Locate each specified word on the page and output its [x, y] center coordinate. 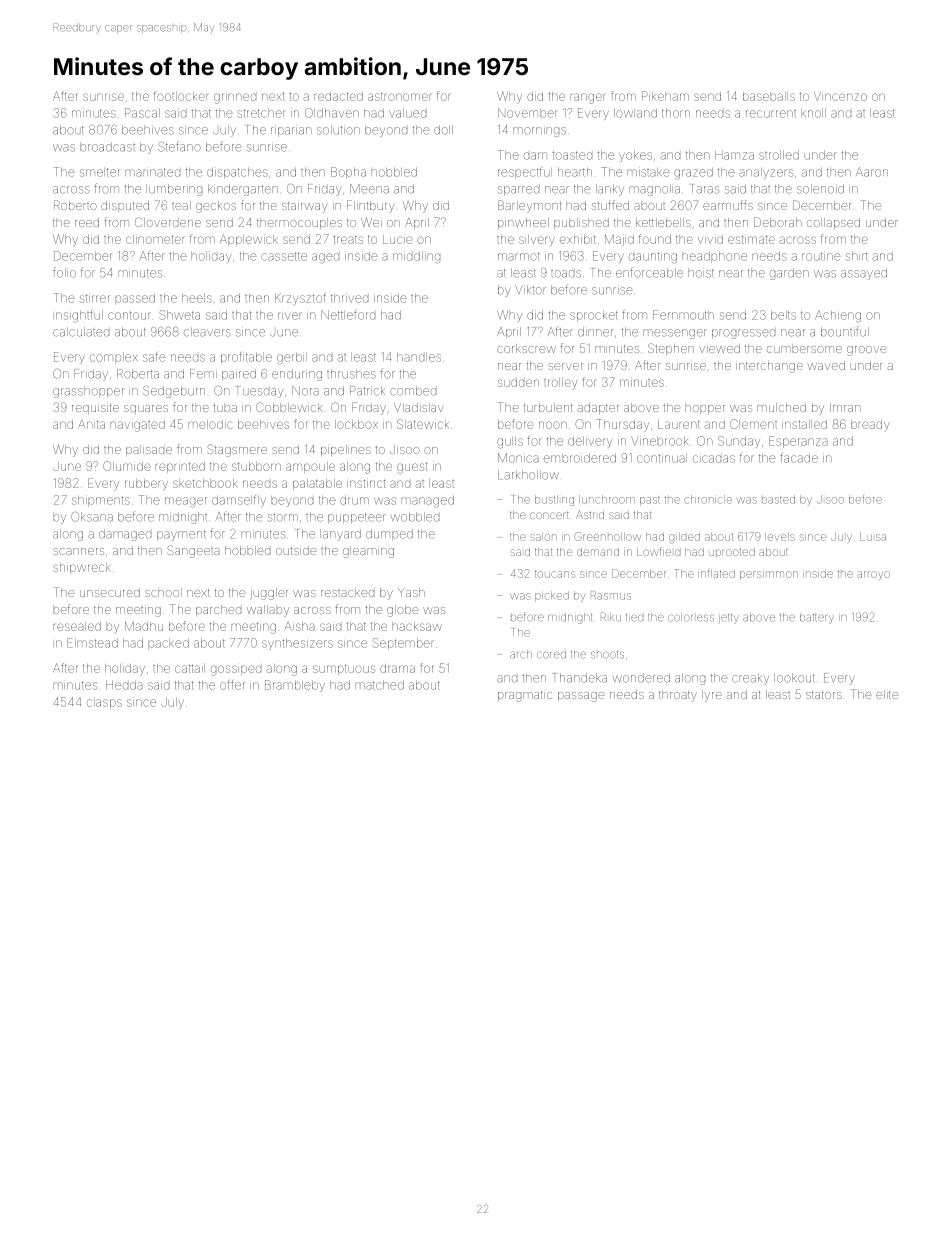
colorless [691, 617]
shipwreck [82, 568]
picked [552, 596]
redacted [338, 96]
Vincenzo [840, 96]
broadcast [107, 147]
